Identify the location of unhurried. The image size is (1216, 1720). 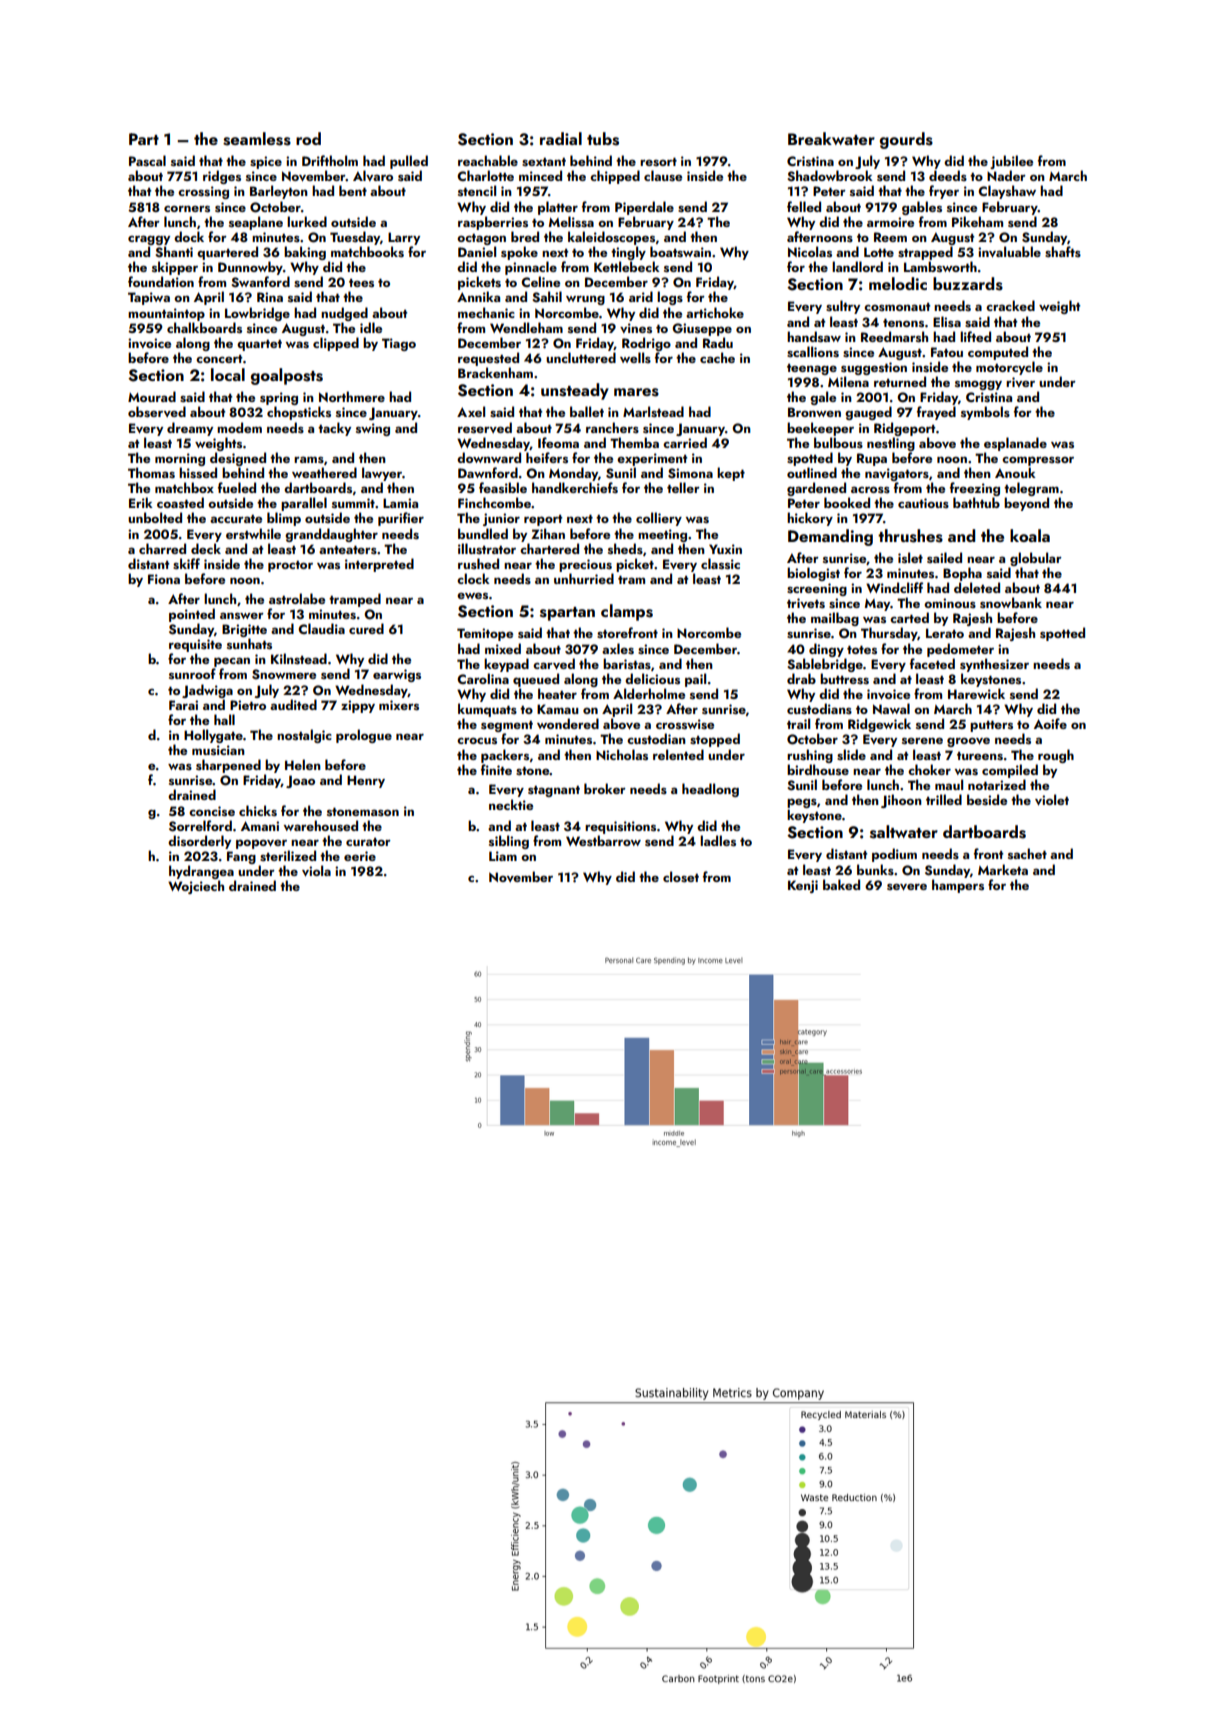
(584, 578).
